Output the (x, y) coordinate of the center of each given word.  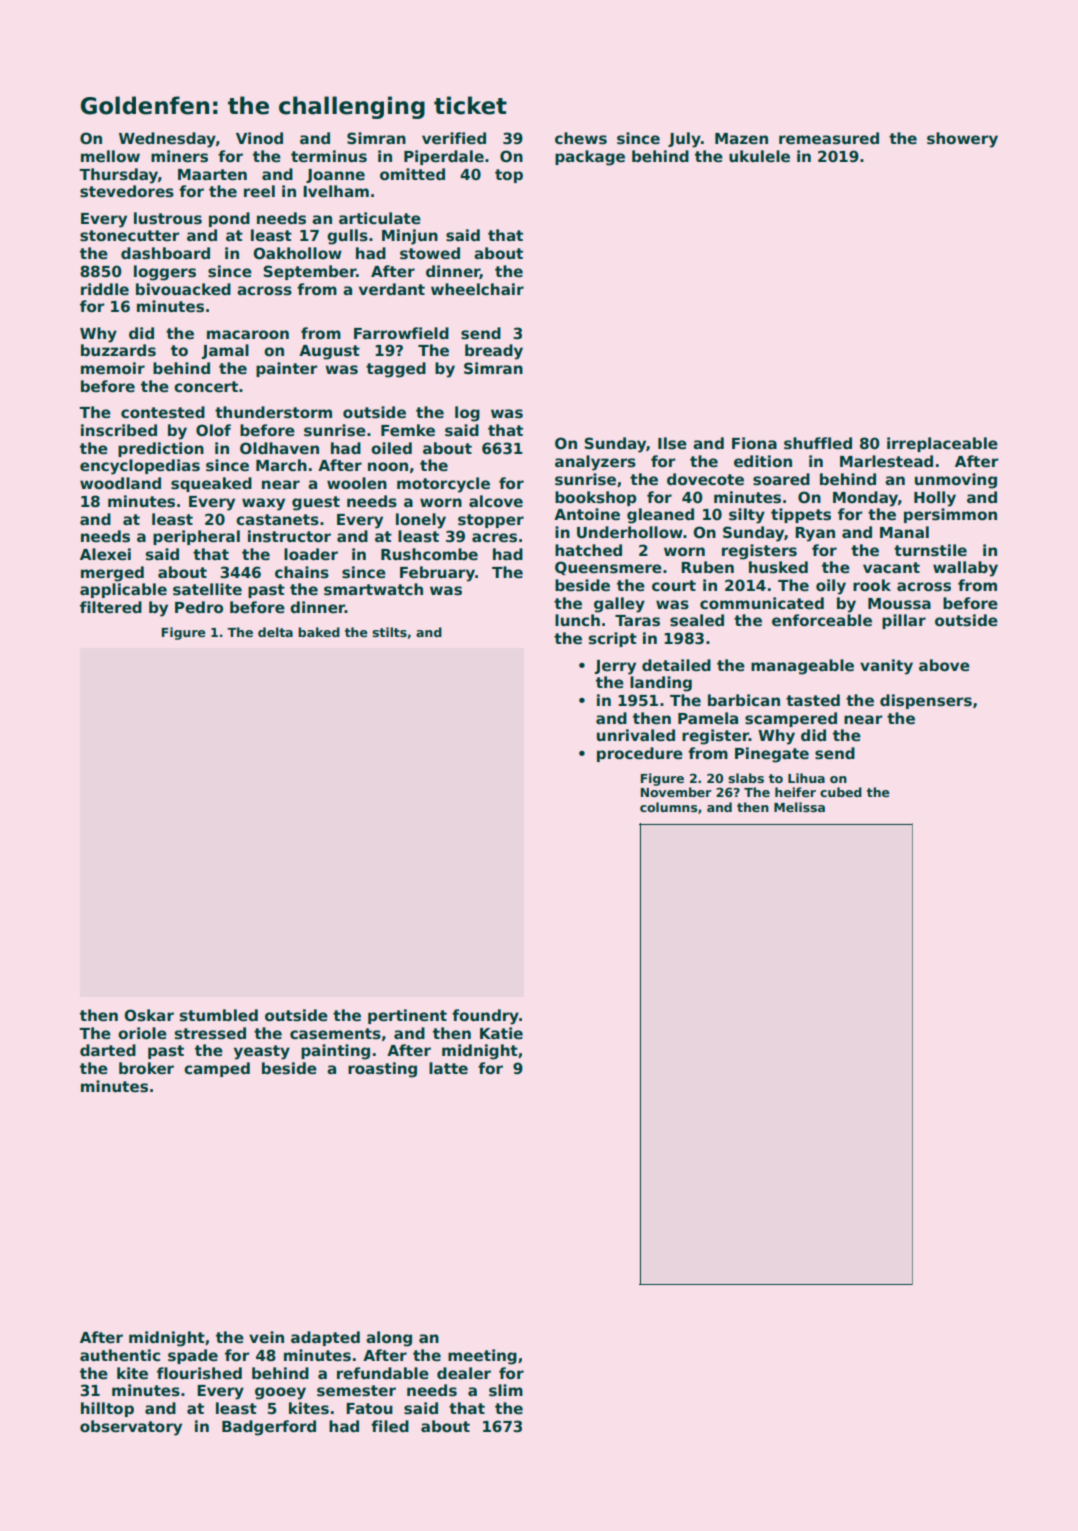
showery (962, 140)
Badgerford (269, 1428)
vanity (886, 667)
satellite (207, 589)
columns (669, 807)
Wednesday (167, 140)
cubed (841, 792)
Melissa (799, 807)
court (674, 585)
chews (581, 138)
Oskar (149, 1015)
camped (217, 1069)
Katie (501, 1033)
